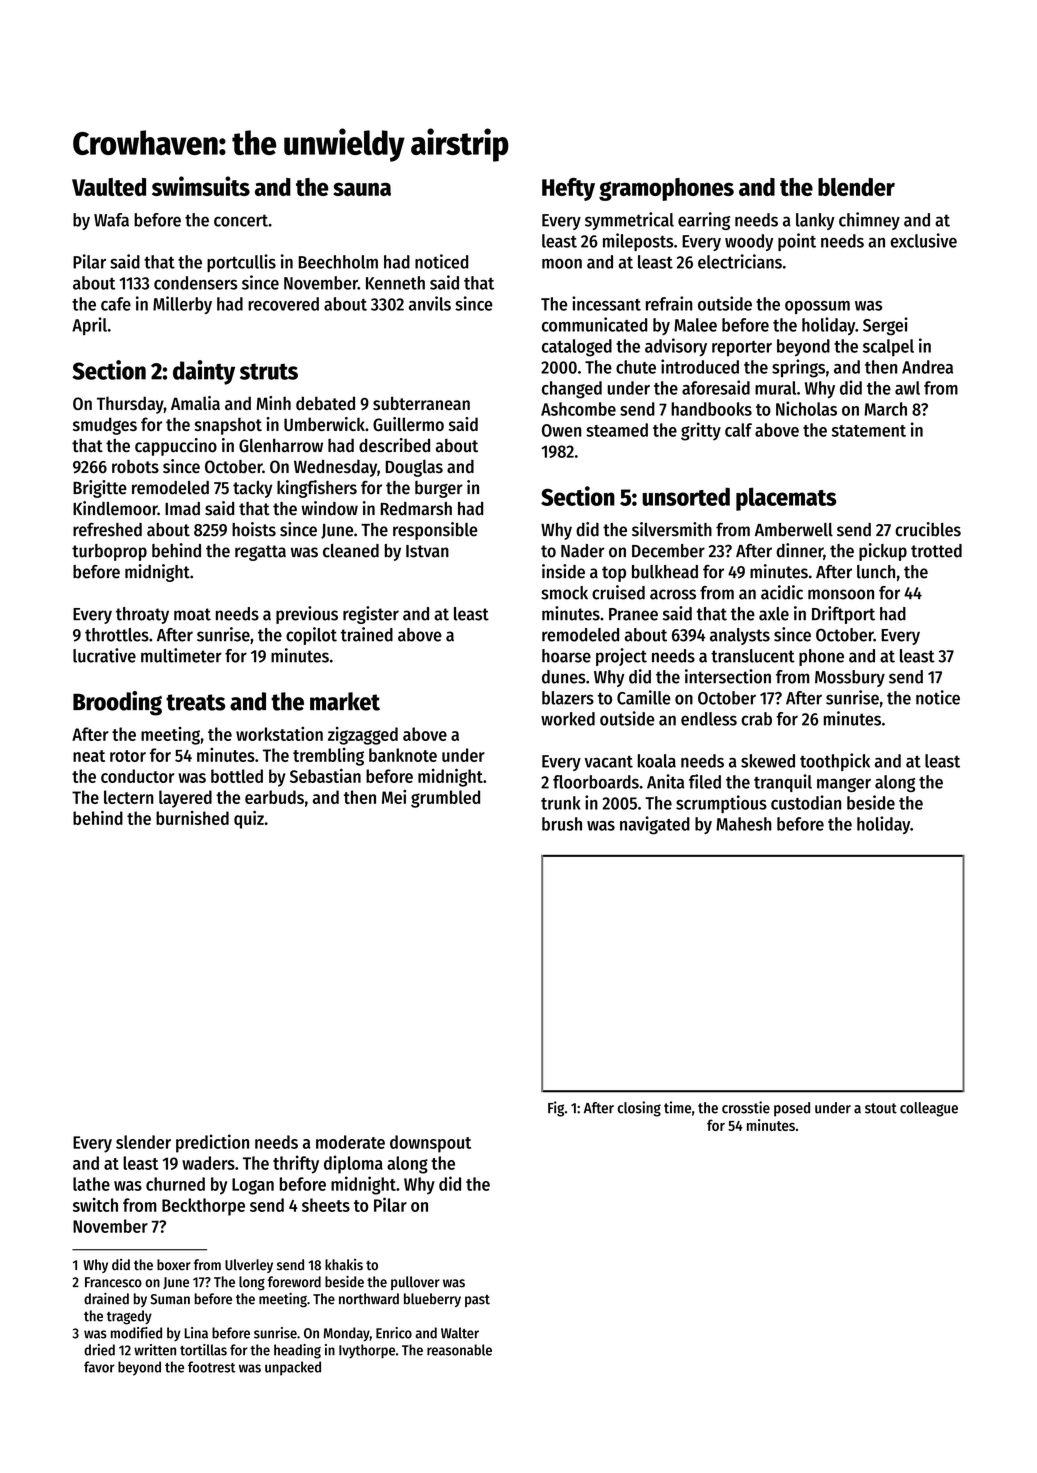 This image has width=1037, height=1473. I want to click on blender, so click(856, 187).
